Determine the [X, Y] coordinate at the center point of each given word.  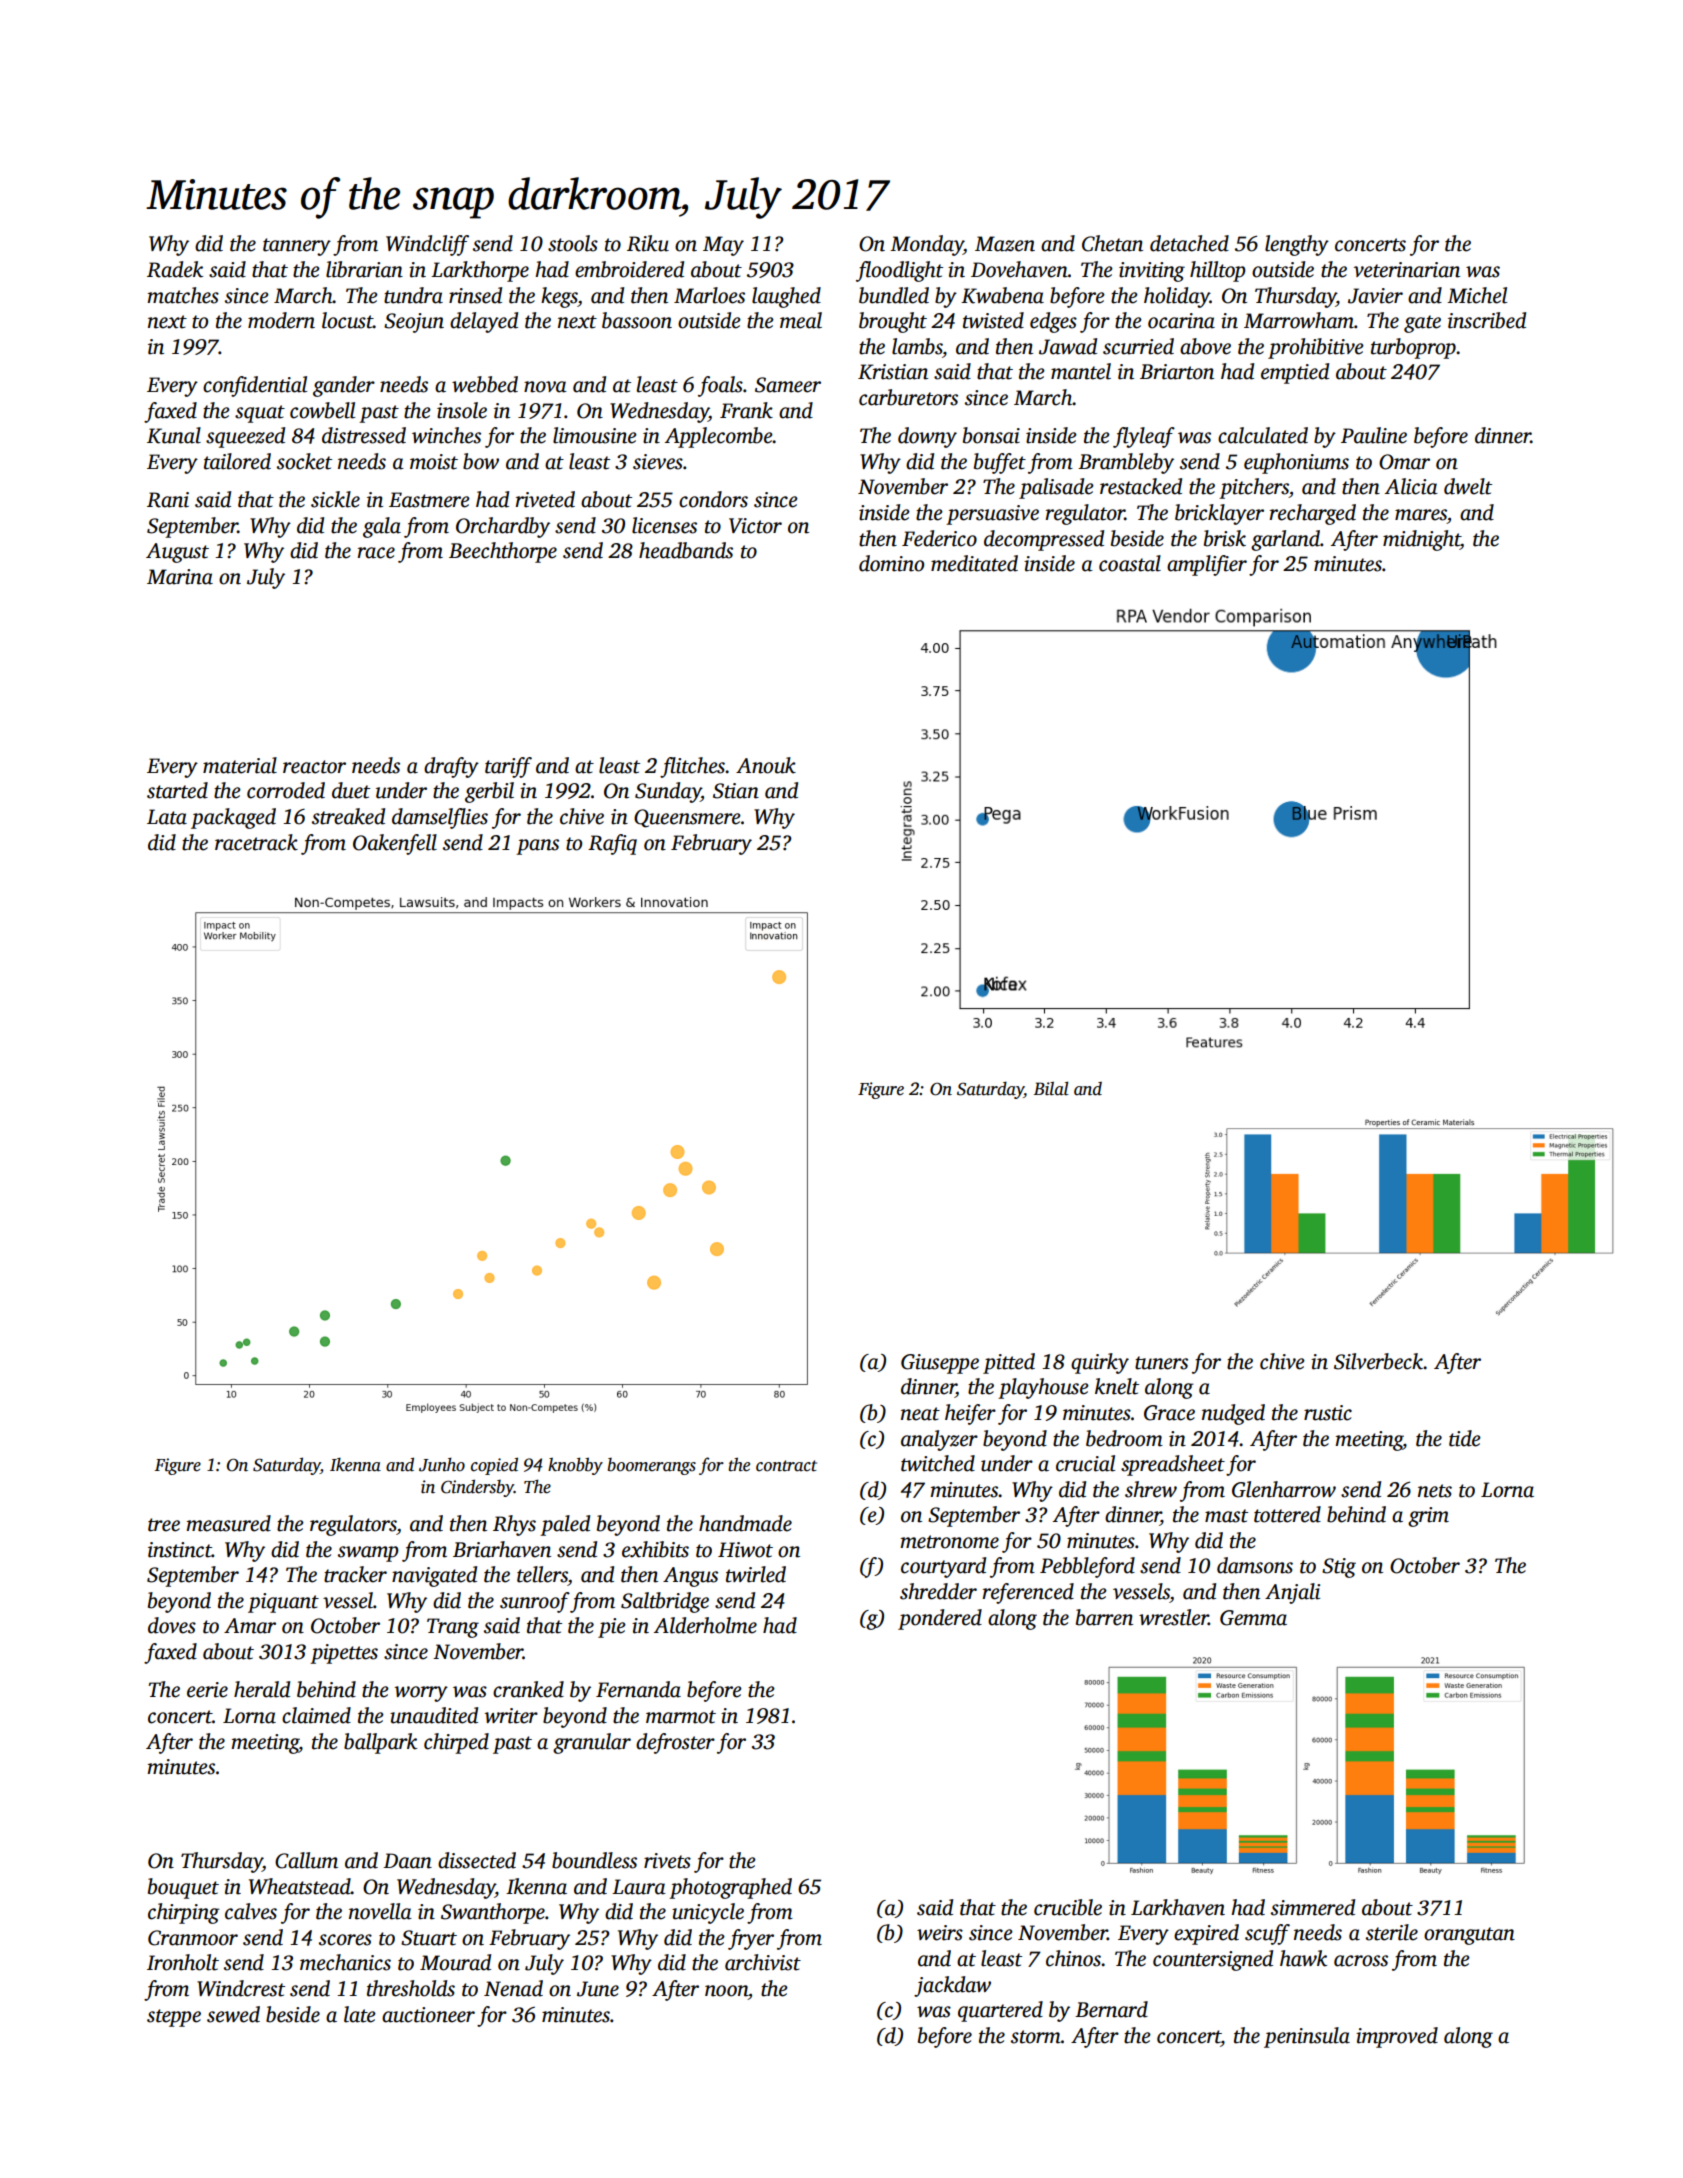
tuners [1161, 1363]
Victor [755, 526]
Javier [1375, 296]
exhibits [655, 1549]
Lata [167, 817]
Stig [1339, 1568]
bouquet [183, 1888]
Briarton [1177, 372]
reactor [314, 767]
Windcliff [427, 245]
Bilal [1051, 1088]
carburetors [908, 397]
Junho [442, 1464]
